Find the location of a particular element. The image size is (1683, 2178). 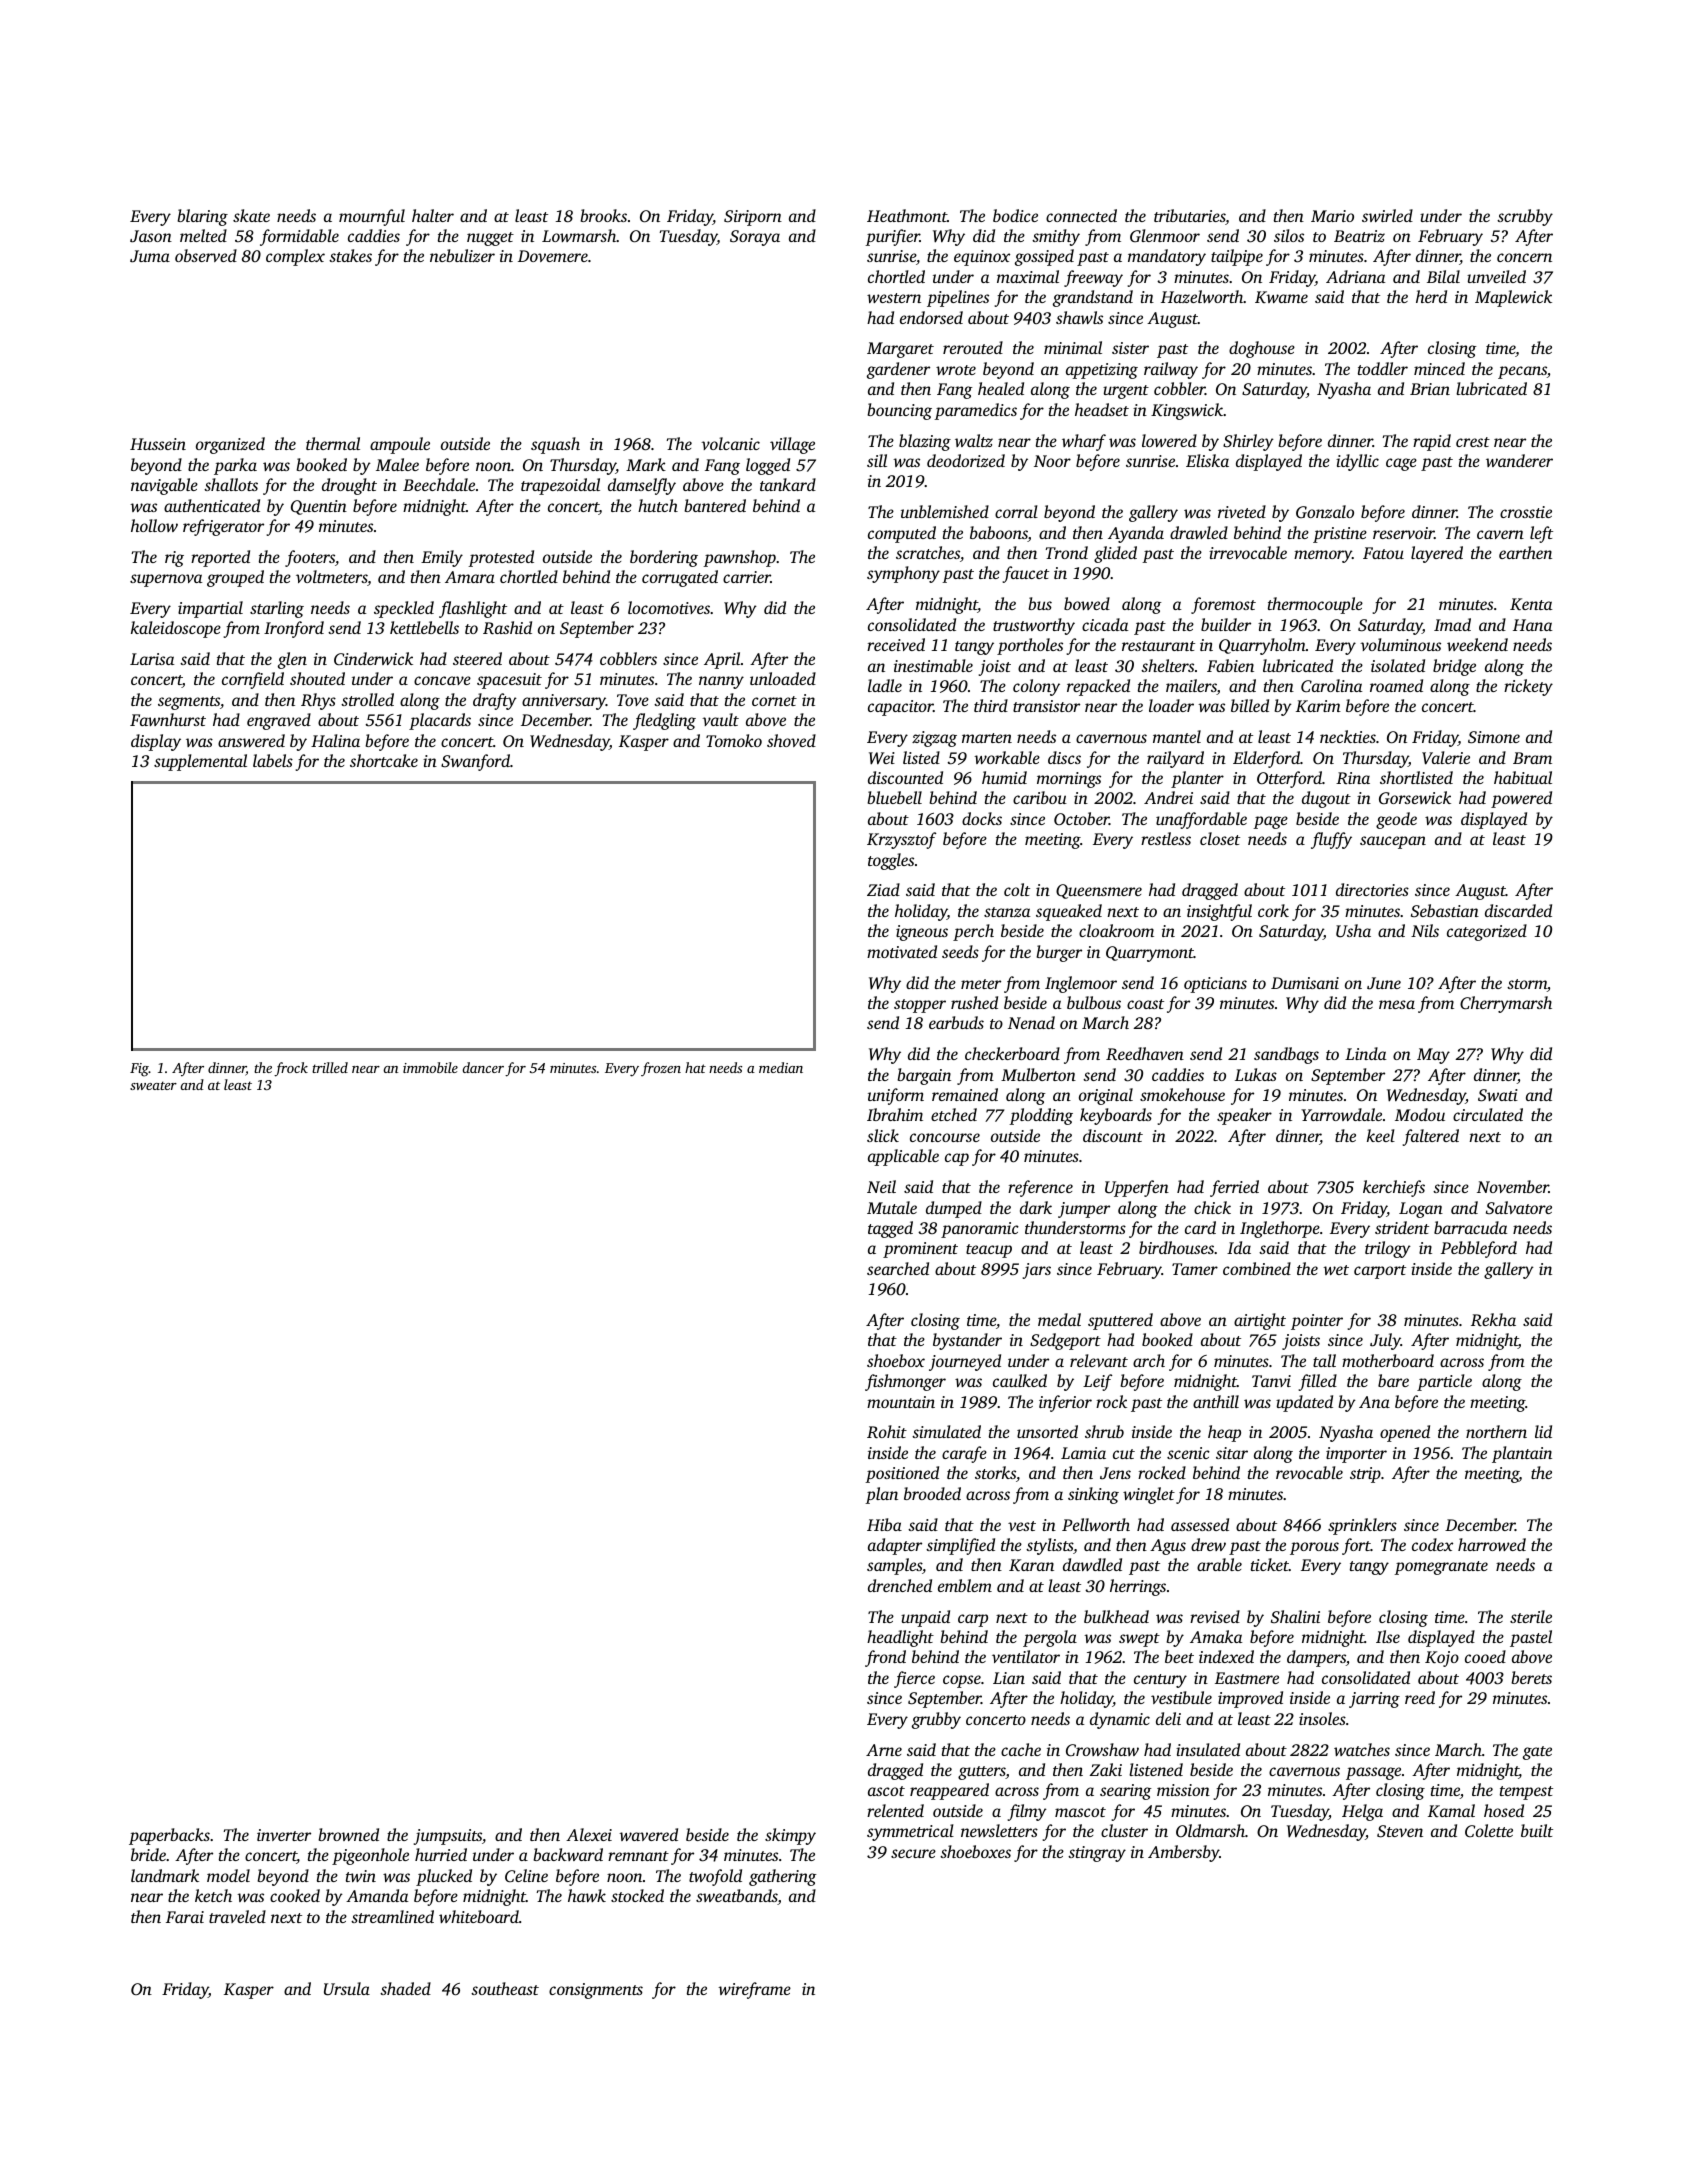

Neil is located at coordinates (881, 1186).
